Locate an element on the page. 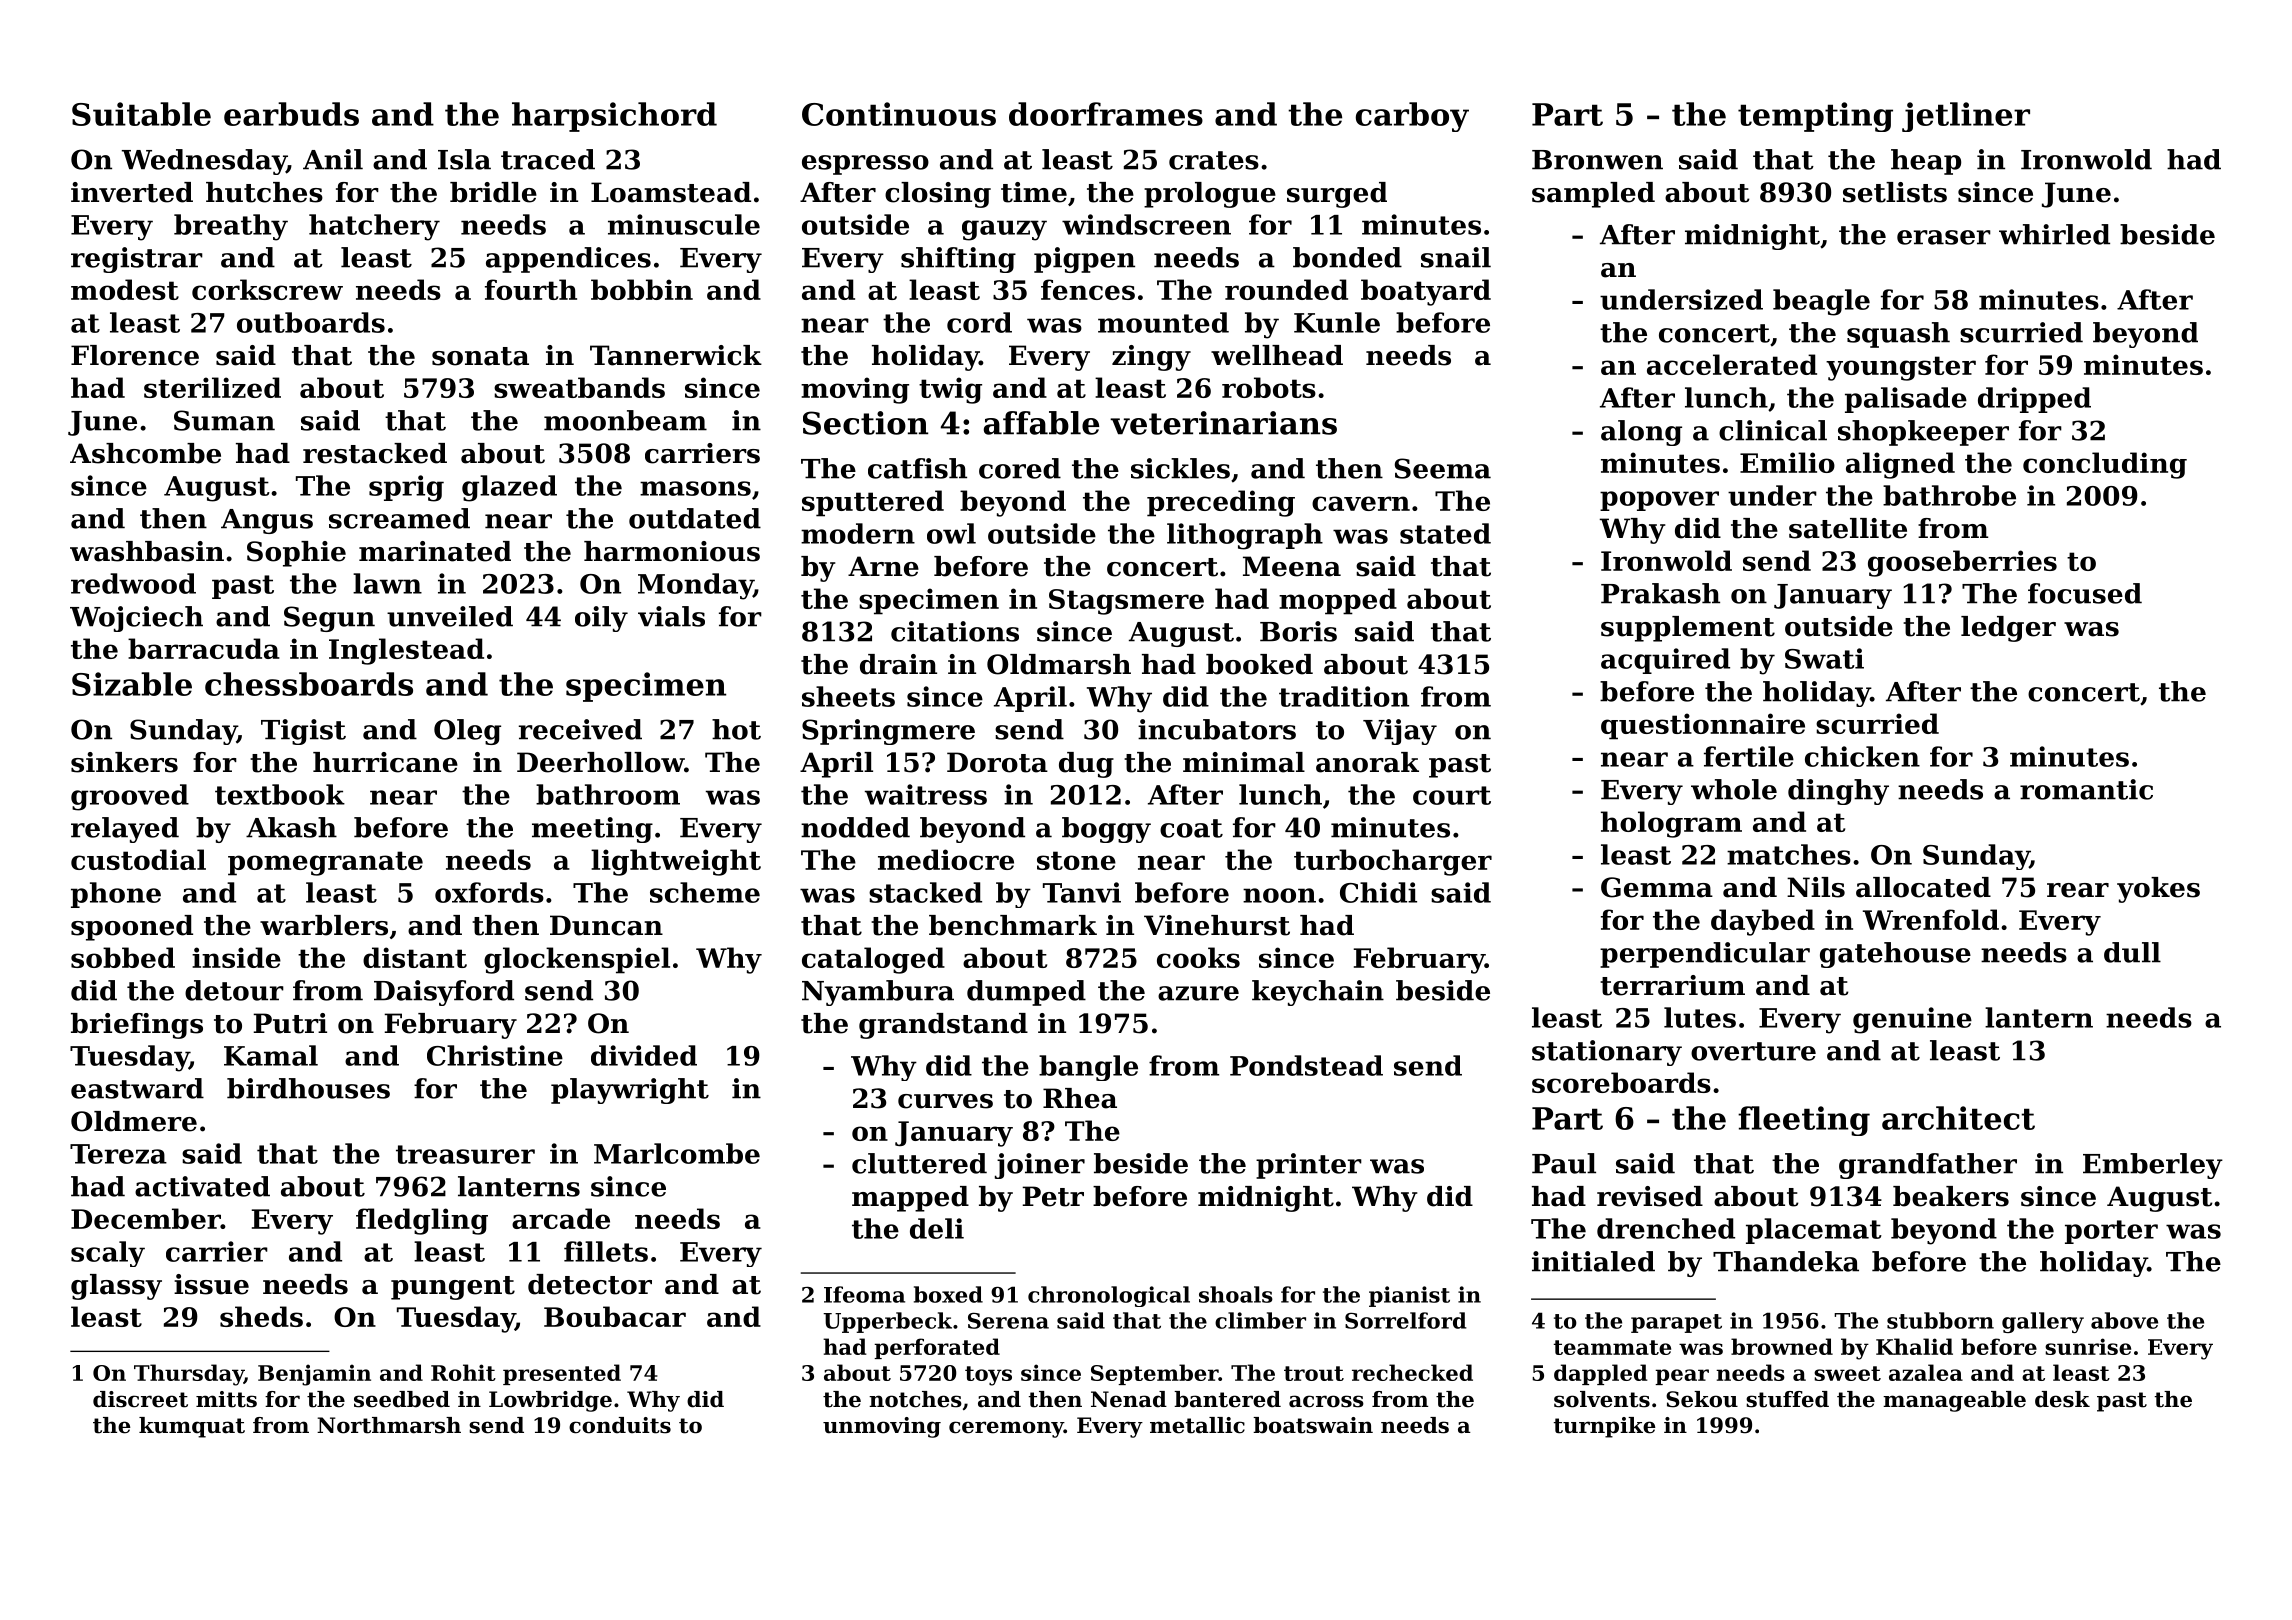 The width and height of the image is (2292, 1620). doorframes is located at coordinates (1106, 114).
